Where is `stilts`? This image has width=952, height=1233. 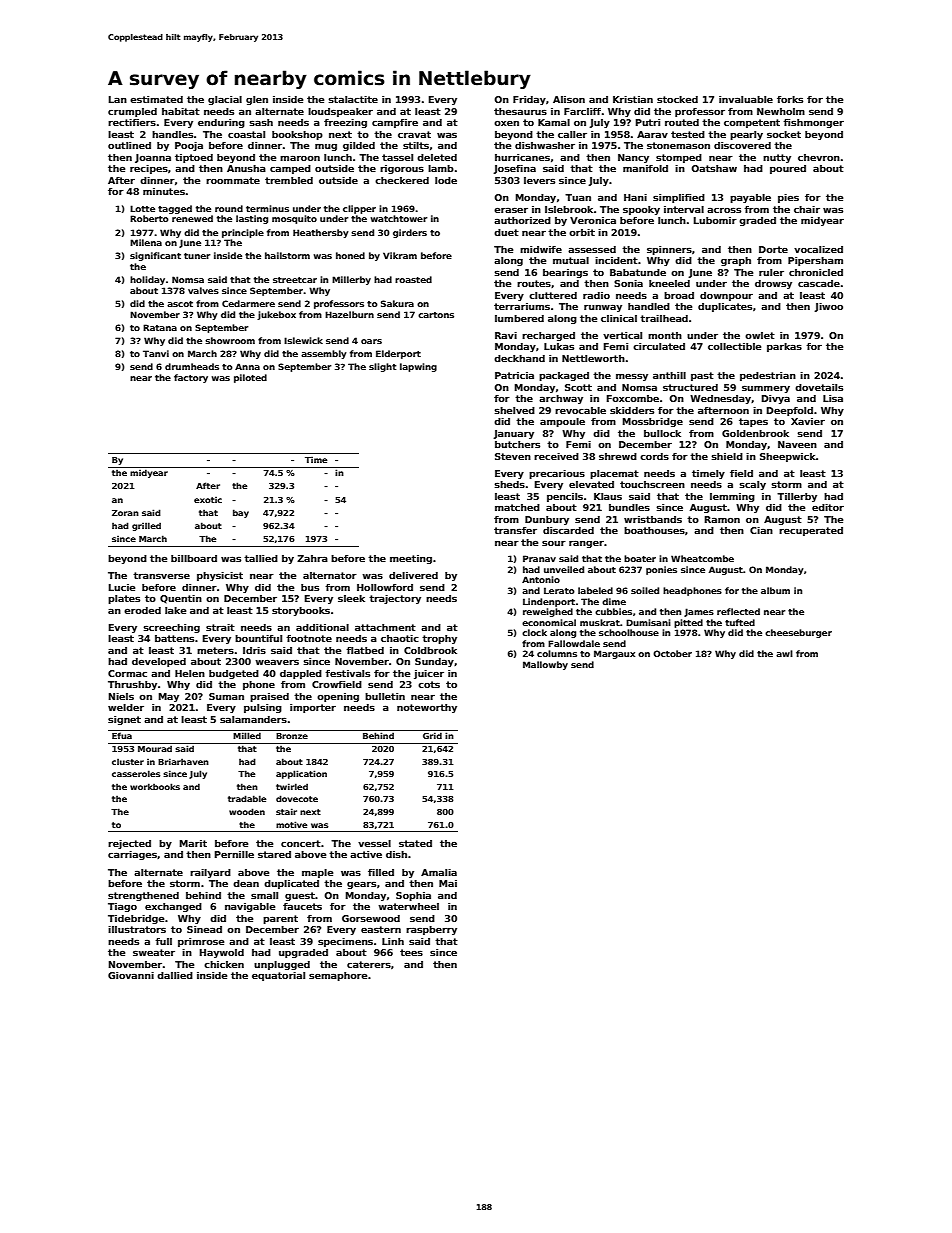
stilts is located at coordinates (416, 145).
